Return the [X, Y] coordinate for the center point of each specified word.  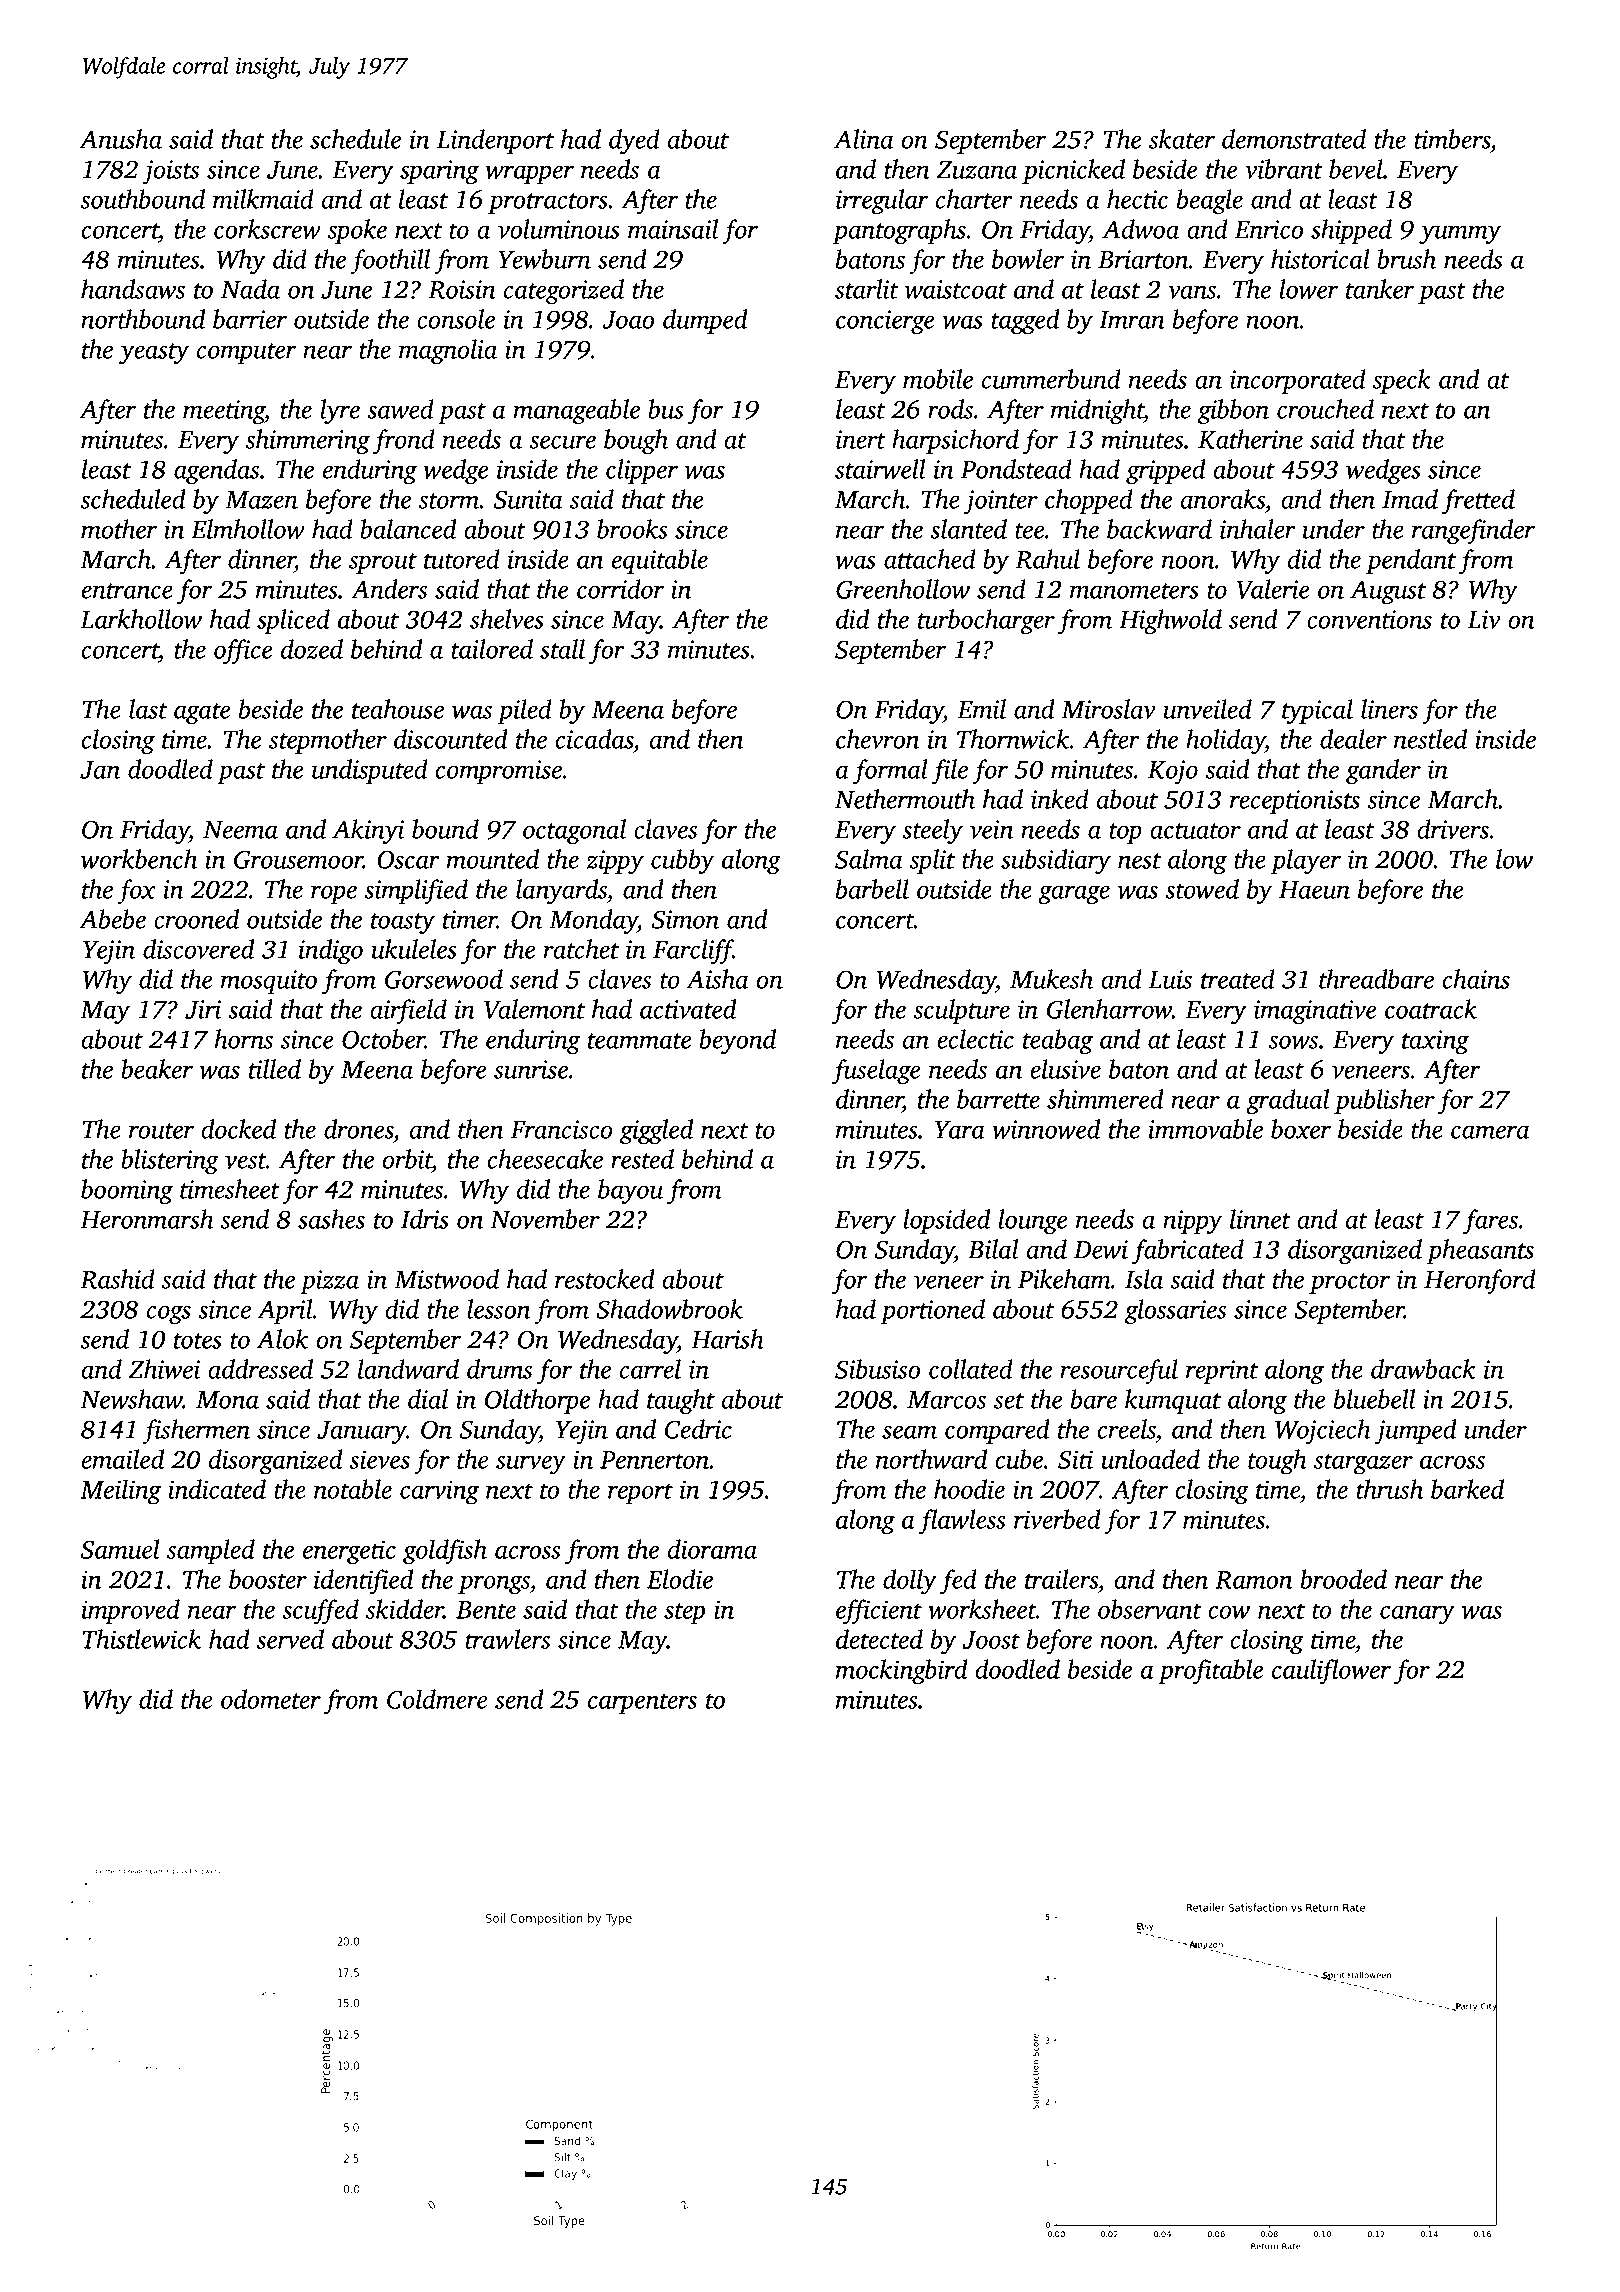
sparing [439, 172]
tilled [275, 1069]
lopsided [946, 1221]
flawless [962, 1522]
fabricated [1188, 1252]
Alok [282, 1339]
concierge [885, 322]
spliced [293, 621]
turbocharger [986, 622]
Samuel [120, 1549]
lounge [1032, 1222]
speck [1402, 381]
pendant [1411, 561]
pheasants [1480, 1251]
